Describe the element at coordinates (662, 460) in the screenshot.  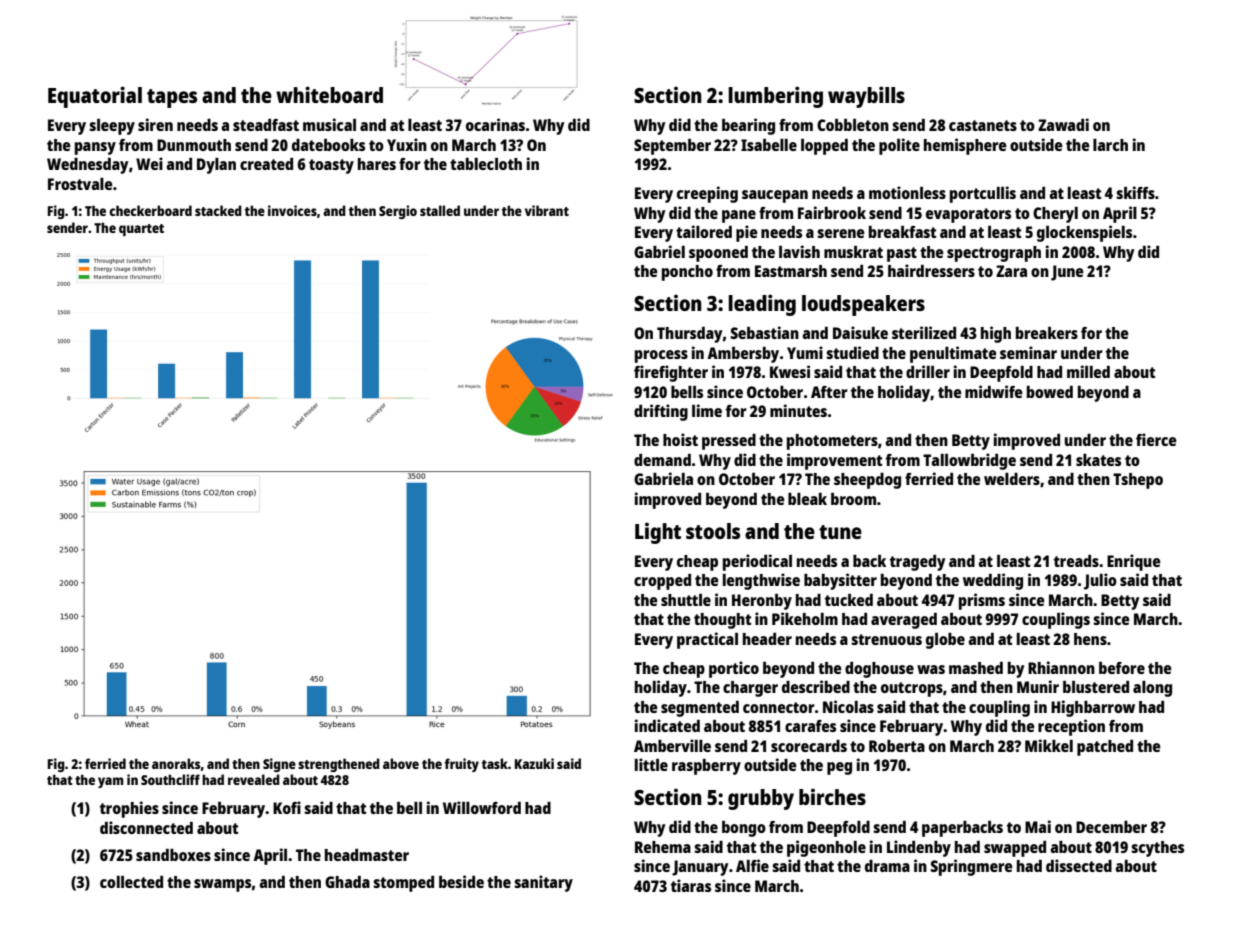
I see `demand` at that location.
